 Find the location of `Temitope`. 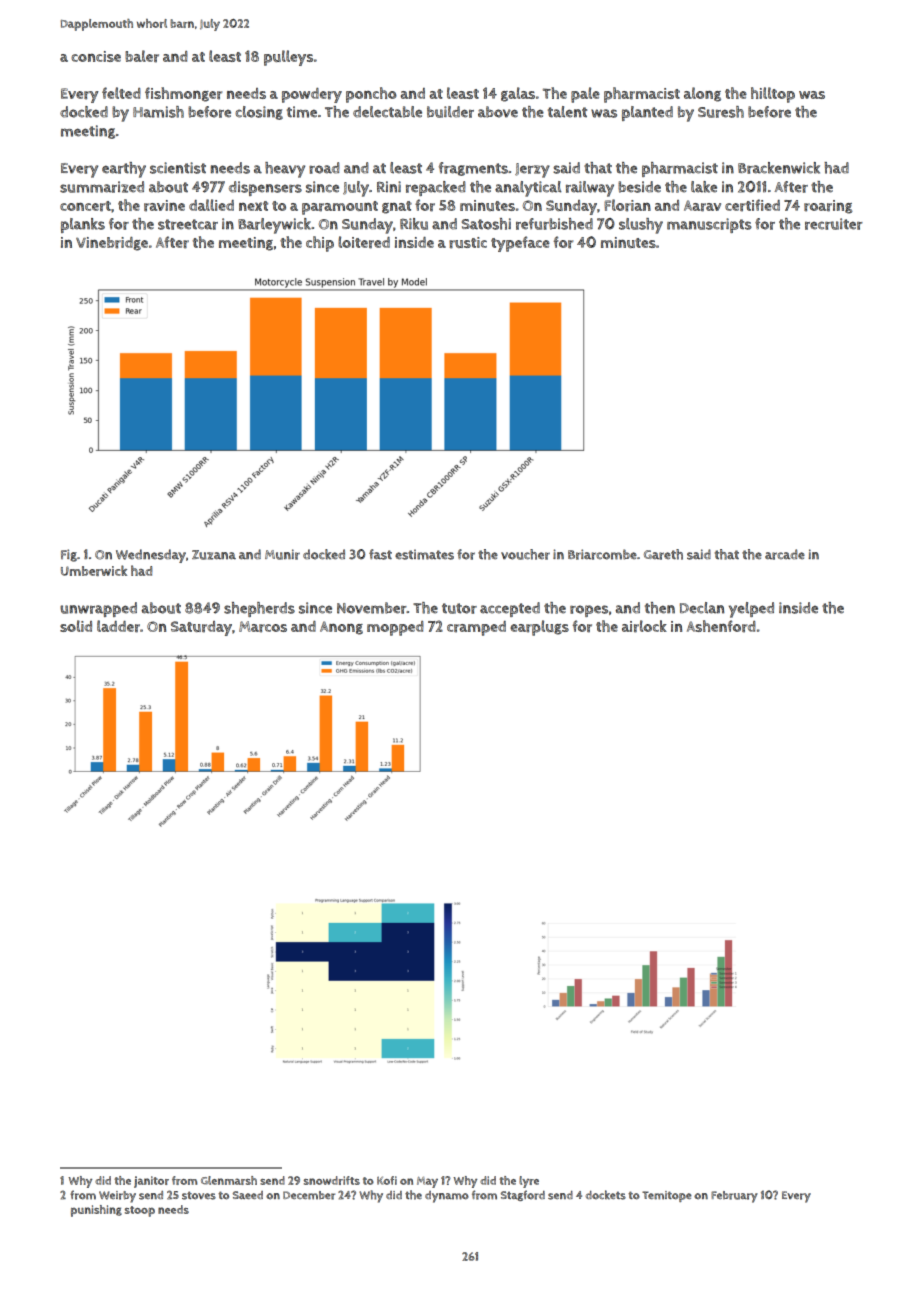

Temitope is located at coordinates (667, 1196).
